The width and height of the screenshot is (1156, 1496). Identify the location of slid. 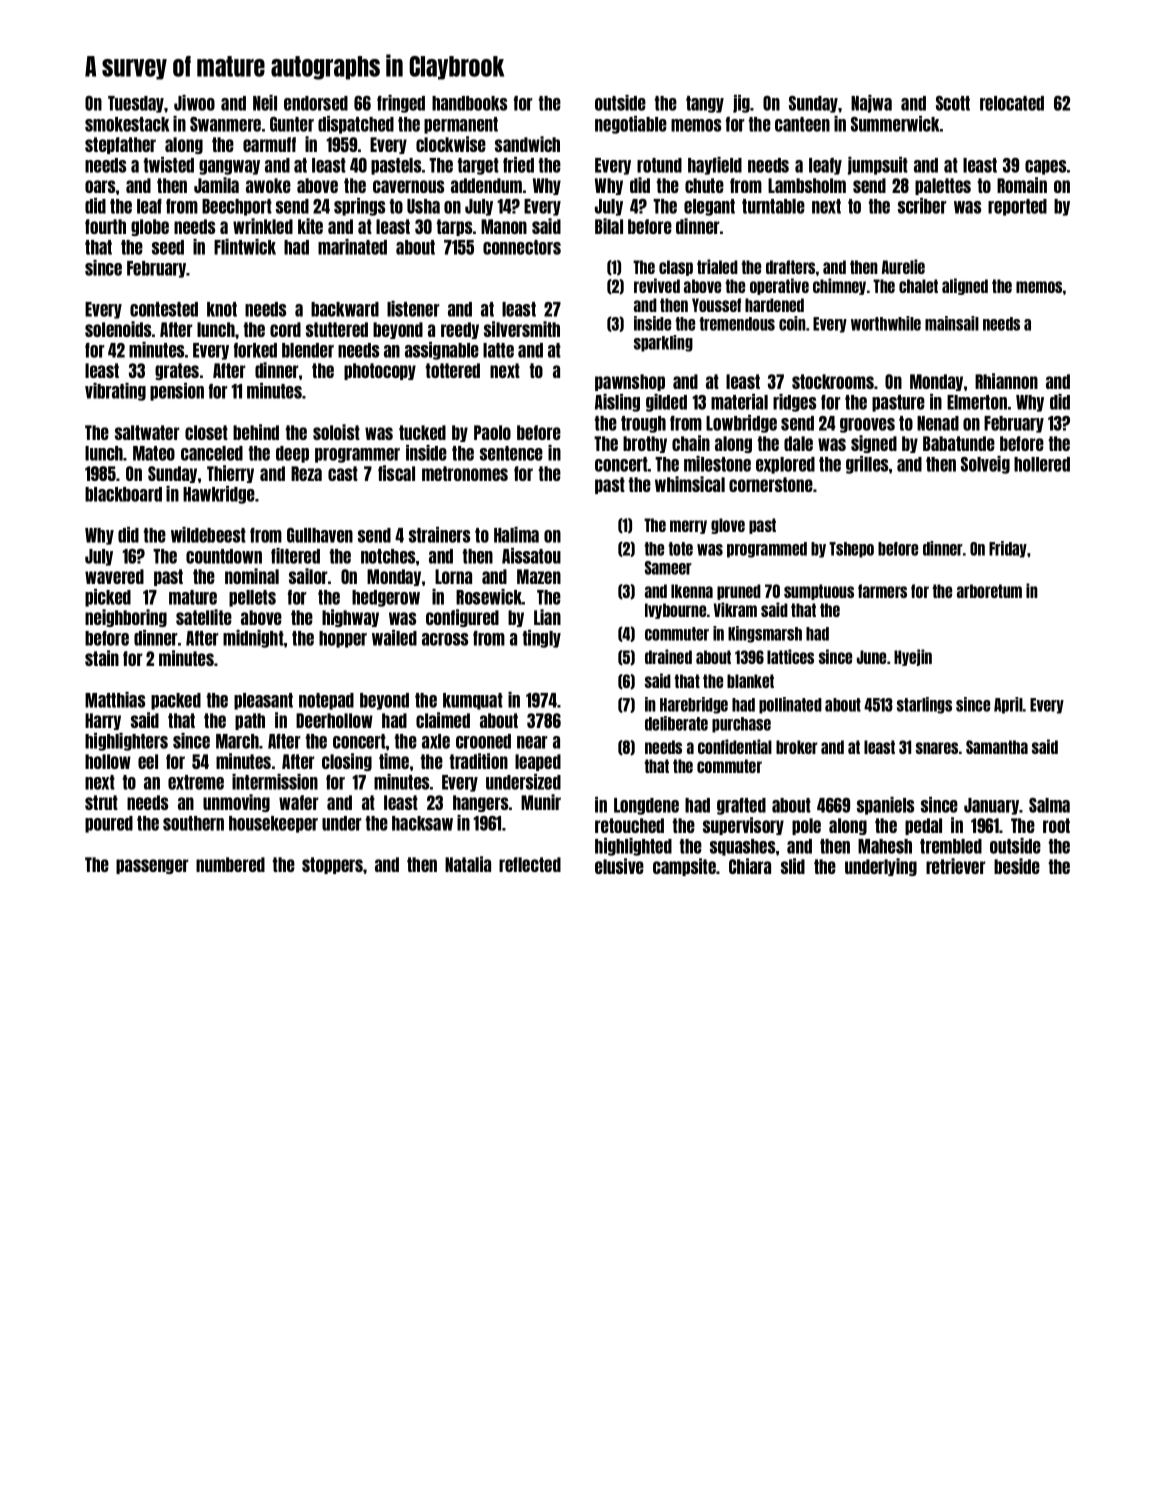
(793, 866).
